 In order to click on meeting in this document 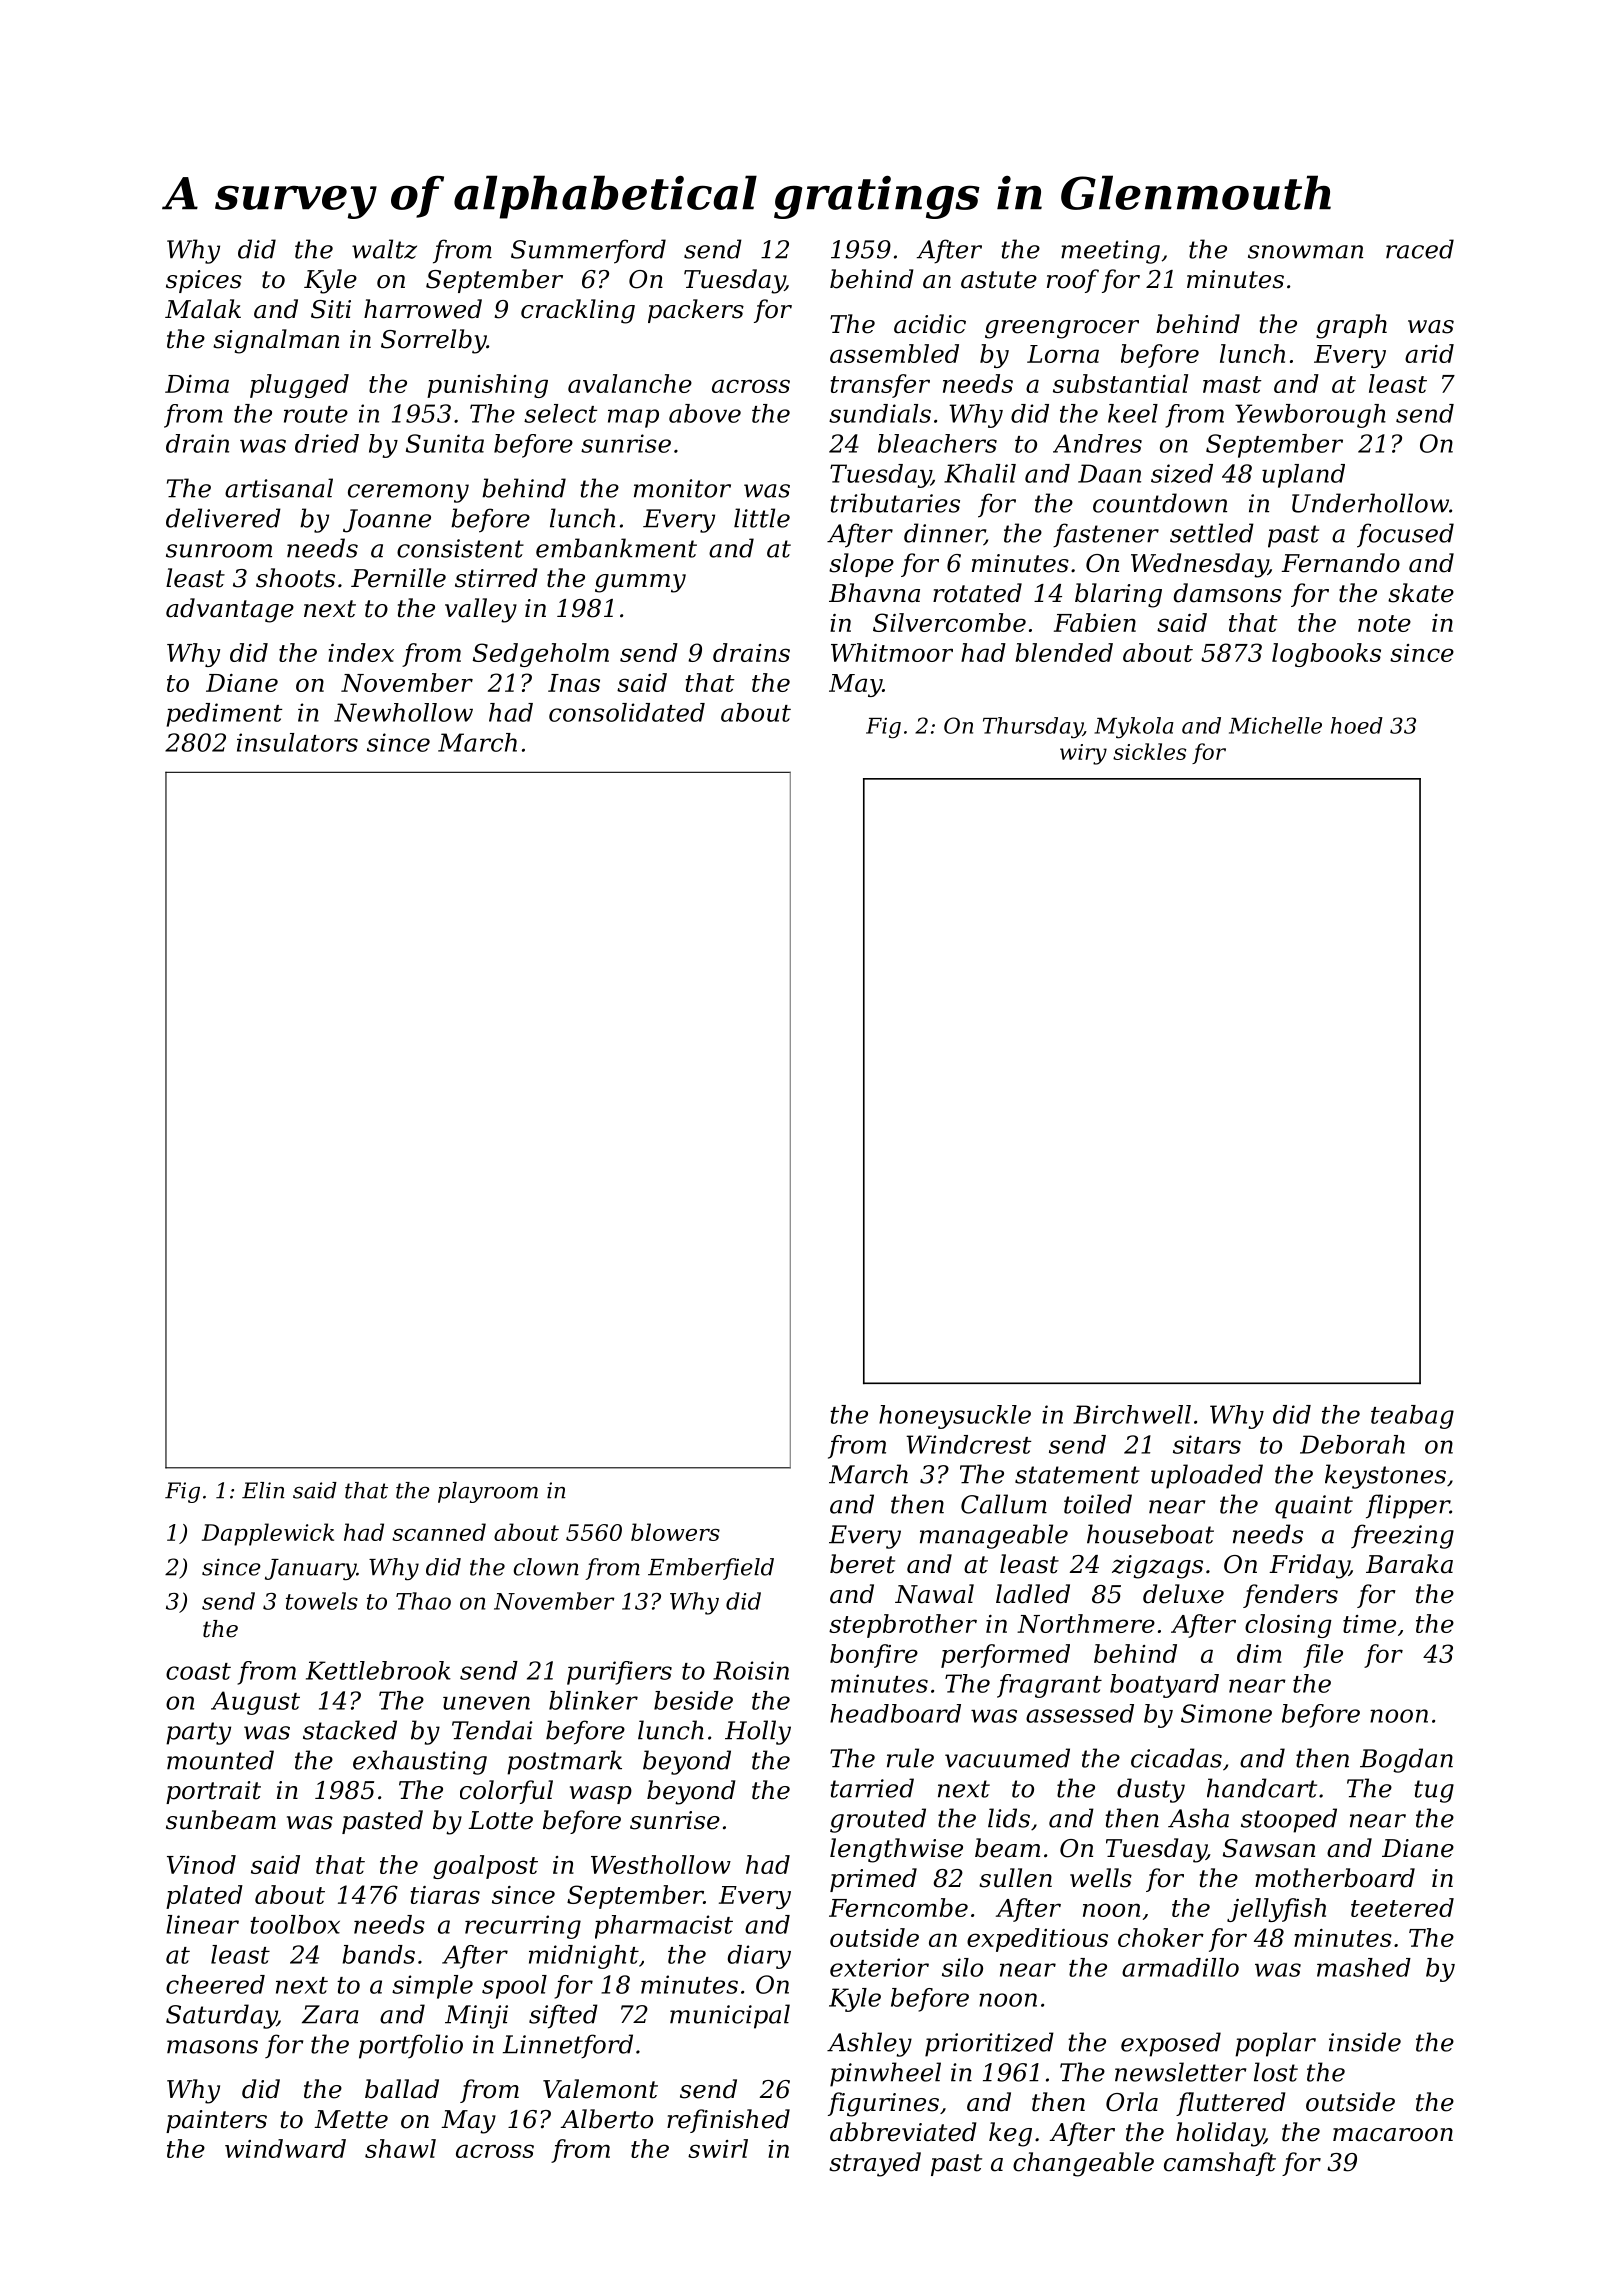, I will do `click(1110, 252)`.
